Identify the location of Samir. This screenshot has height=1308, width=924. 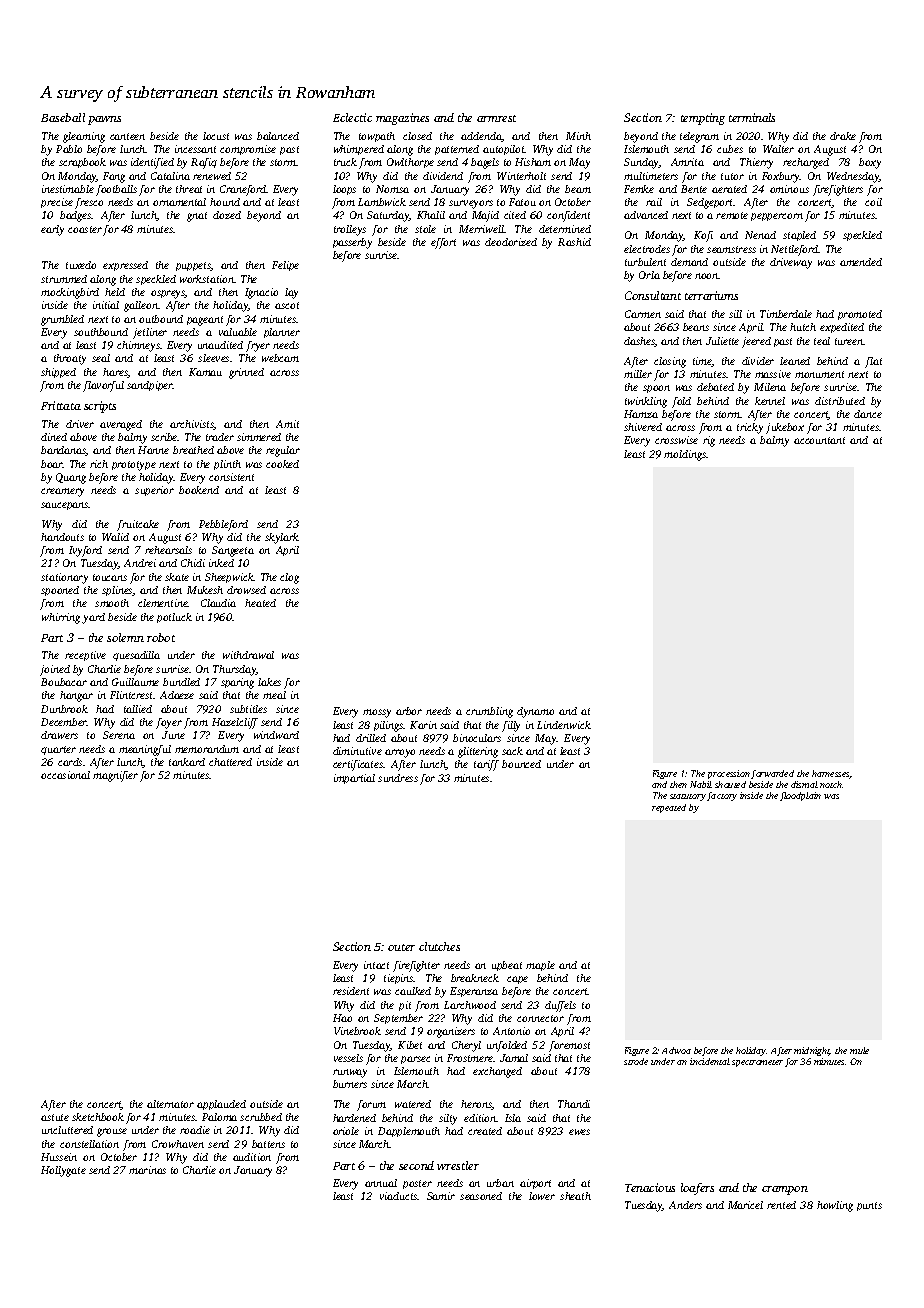
(441, 1196).
